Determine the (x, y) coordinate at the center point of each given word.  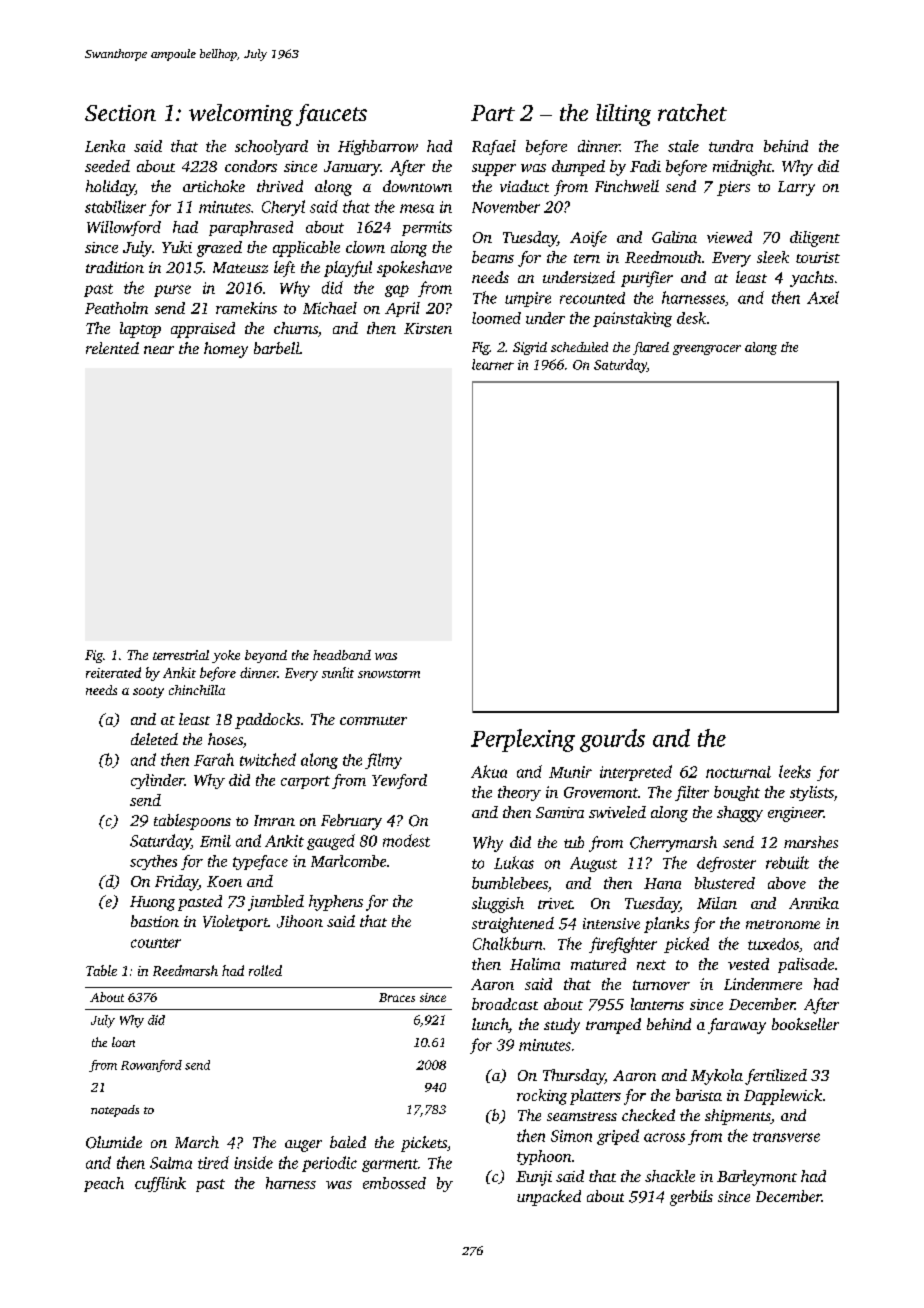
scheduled (579, 347)
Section (120, 113)
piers (733, 188)
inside (253, 1162)
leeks (795, 771)
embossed (394, 1183)
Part (493, 113)
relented (112, 348)
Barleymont (757, 1178)
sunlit (338, 672)
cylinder (157, 781)
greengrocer (707, 350)
